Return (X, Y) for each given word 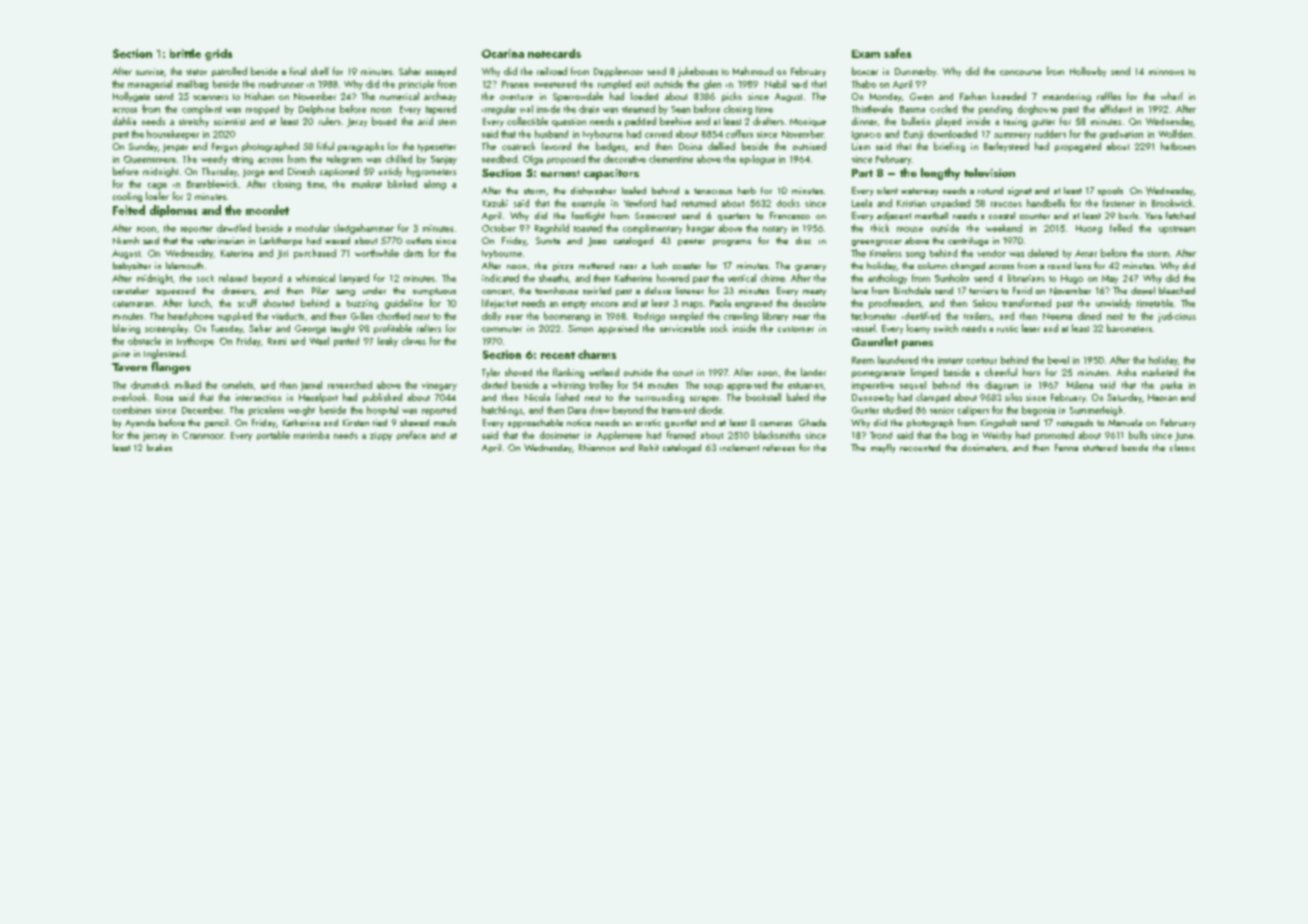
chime (773, 278)
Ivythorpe (195, 342)
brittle (185, 53)
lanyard (354, 279)
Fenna (1066, 447)
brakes (159, 447)
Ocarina (503, 53)
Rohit (649, 447)
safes (897, 53)
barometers (1129, 328)
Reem (863, 360)
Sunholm (952, 278)
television (989, 172)
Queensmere (150, 159)
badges (610, 147)
